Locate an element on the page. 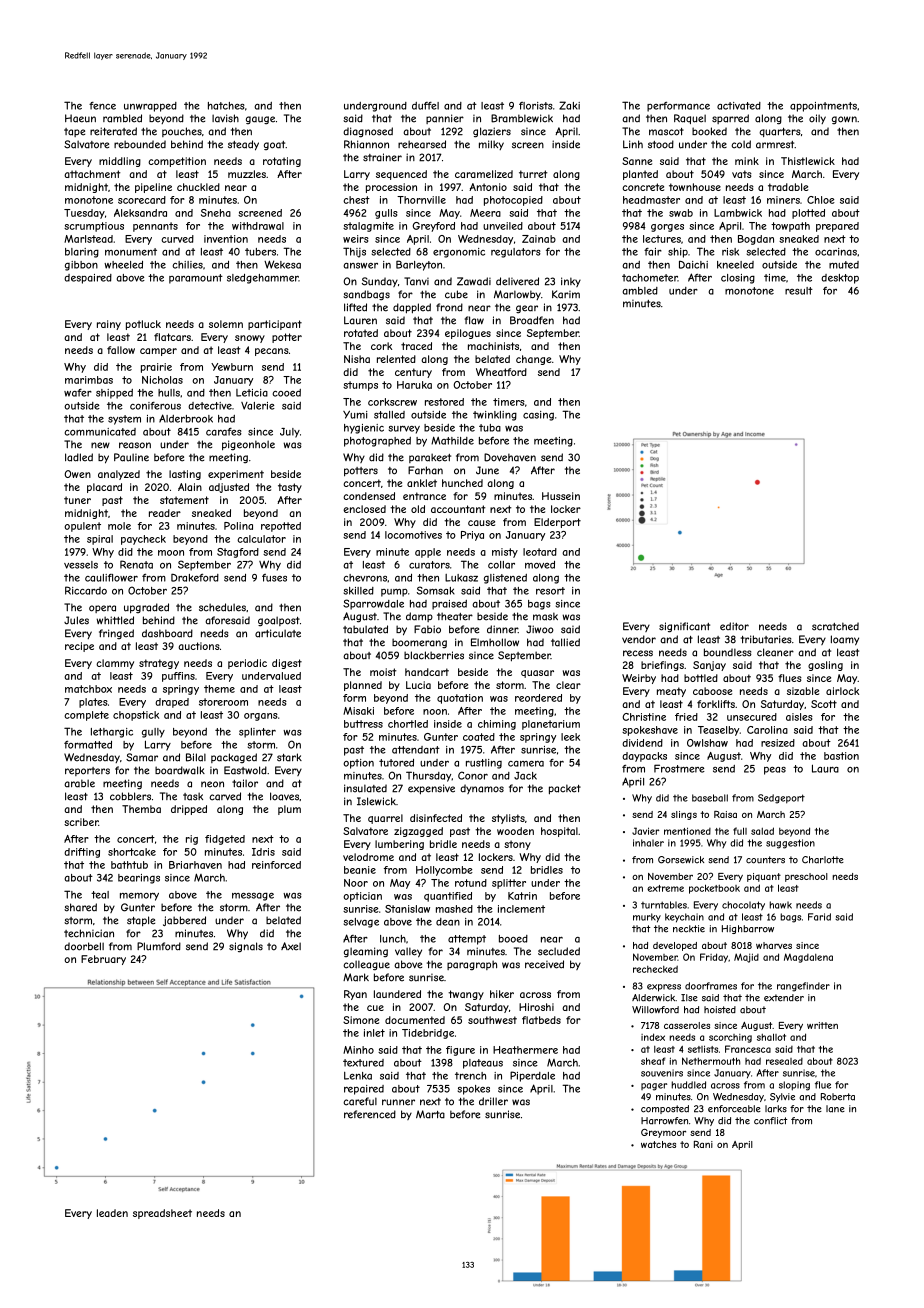 The image size is (924, 1308). desktop is located at coordinates (840, 279).
